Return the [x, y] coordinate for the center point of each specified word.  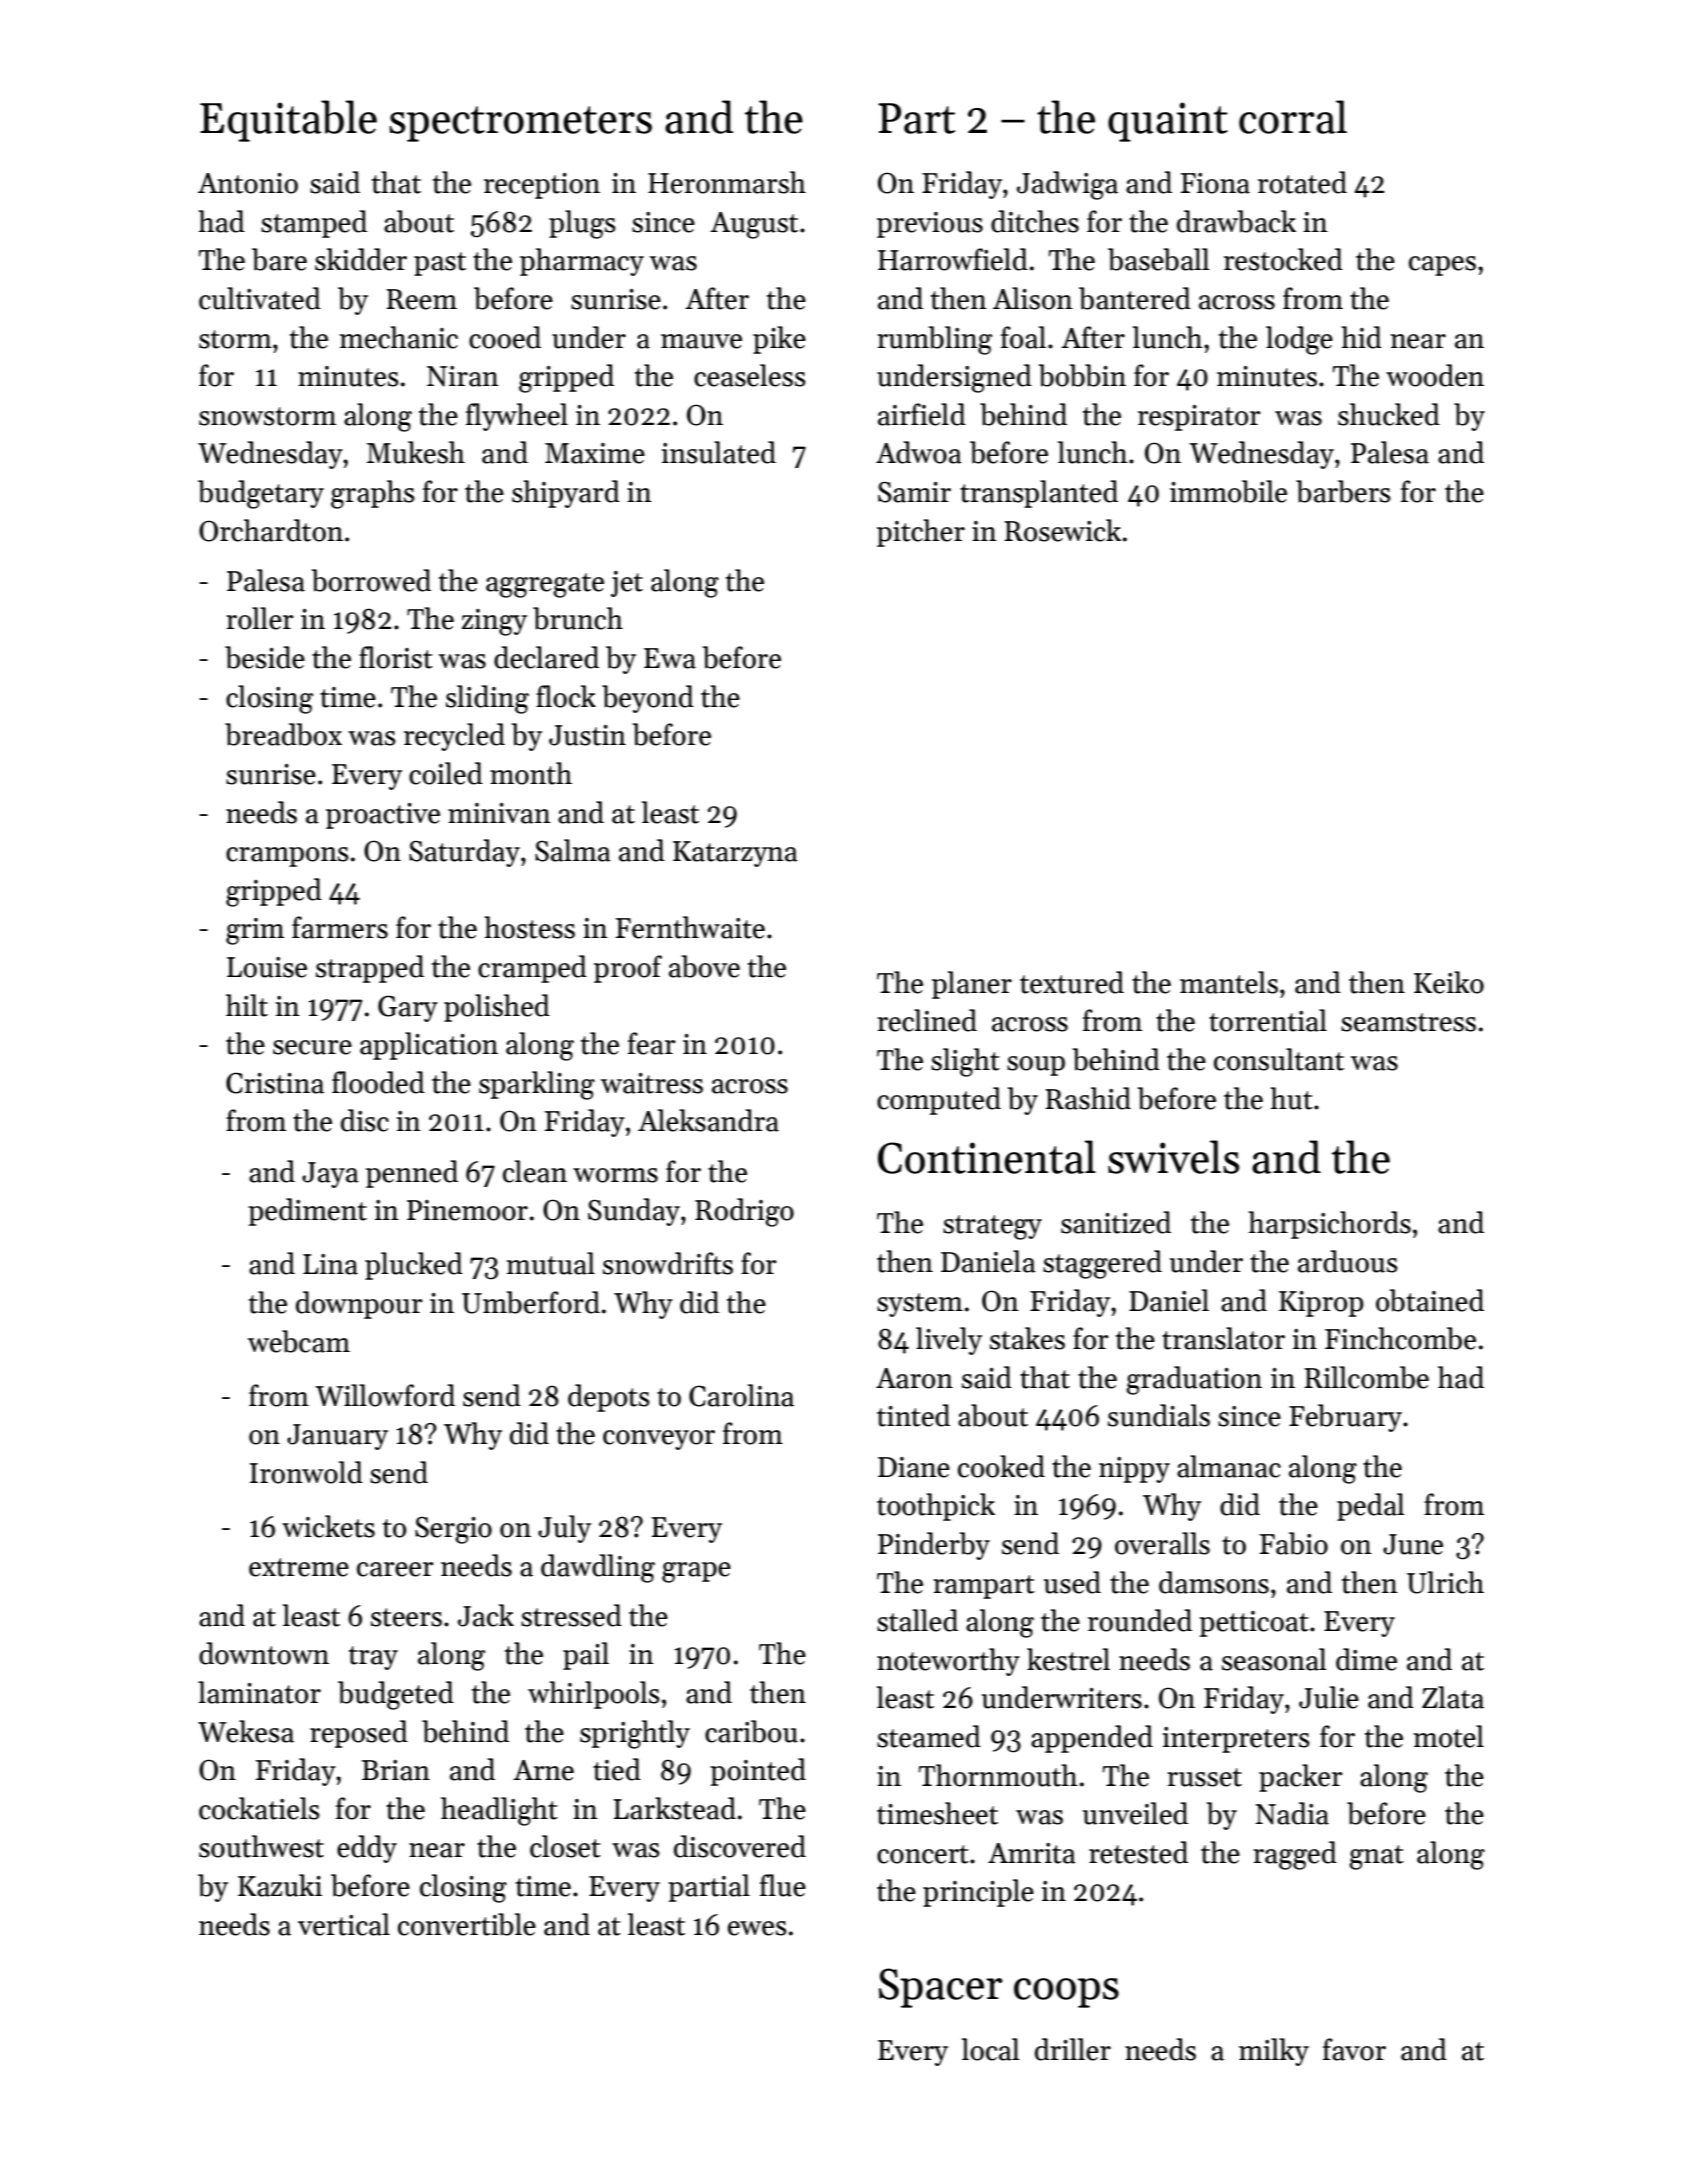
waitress [652, 1083]
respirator [1199, 418]
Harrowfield [953, 259]
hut [1291, 1098]
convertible [467, 1924]
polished [497, 1008]
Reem [421, 299]
